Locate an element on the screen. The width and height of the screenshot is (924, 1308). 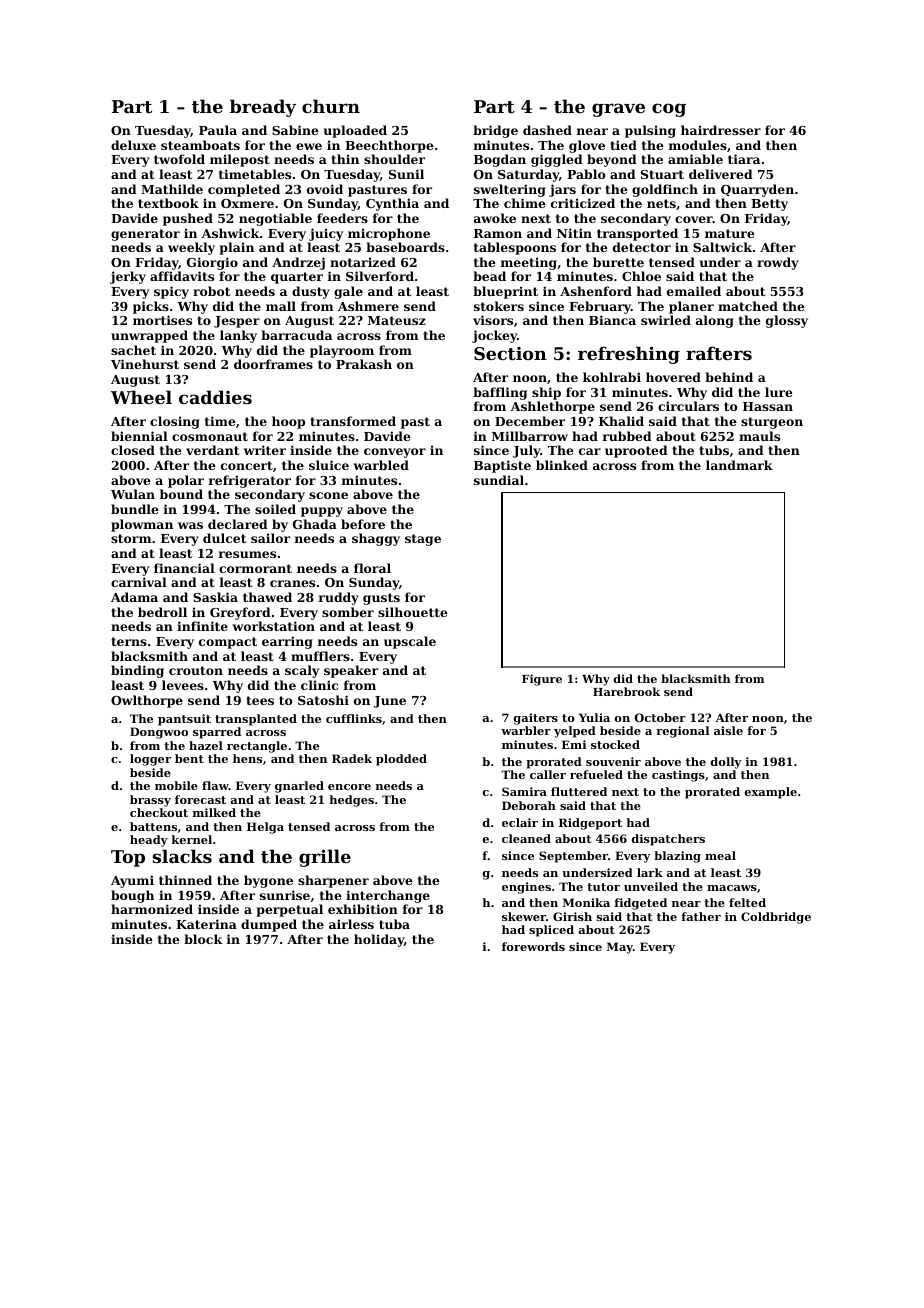
landmark is located at coordinates (739, 465).
